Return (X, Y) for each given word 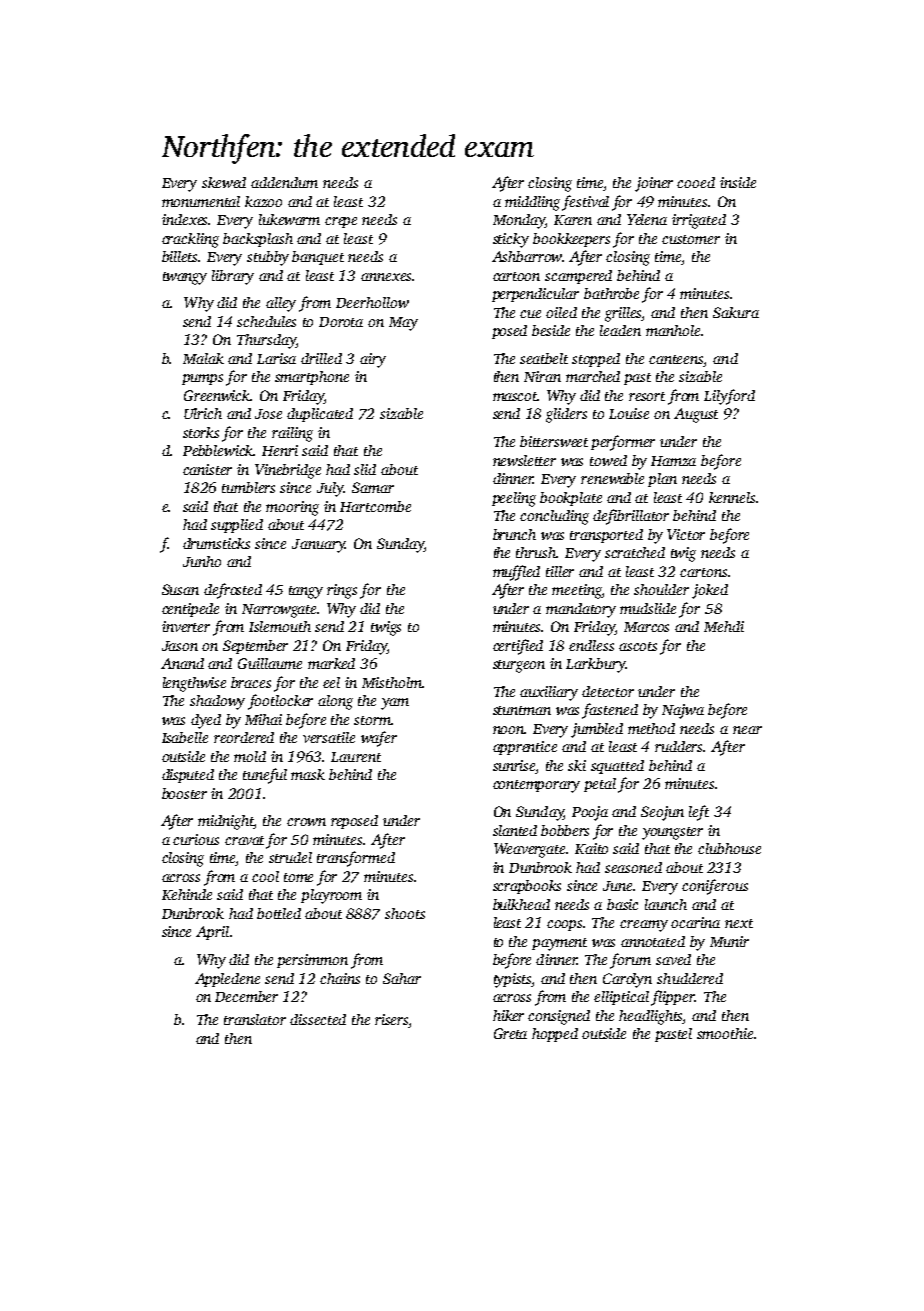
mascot (515, 396)
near (747, 730)
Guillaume (270, 663)
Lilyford (729, 397)
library (233, 277)
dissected (318, 1019)
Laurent (356, 757)
